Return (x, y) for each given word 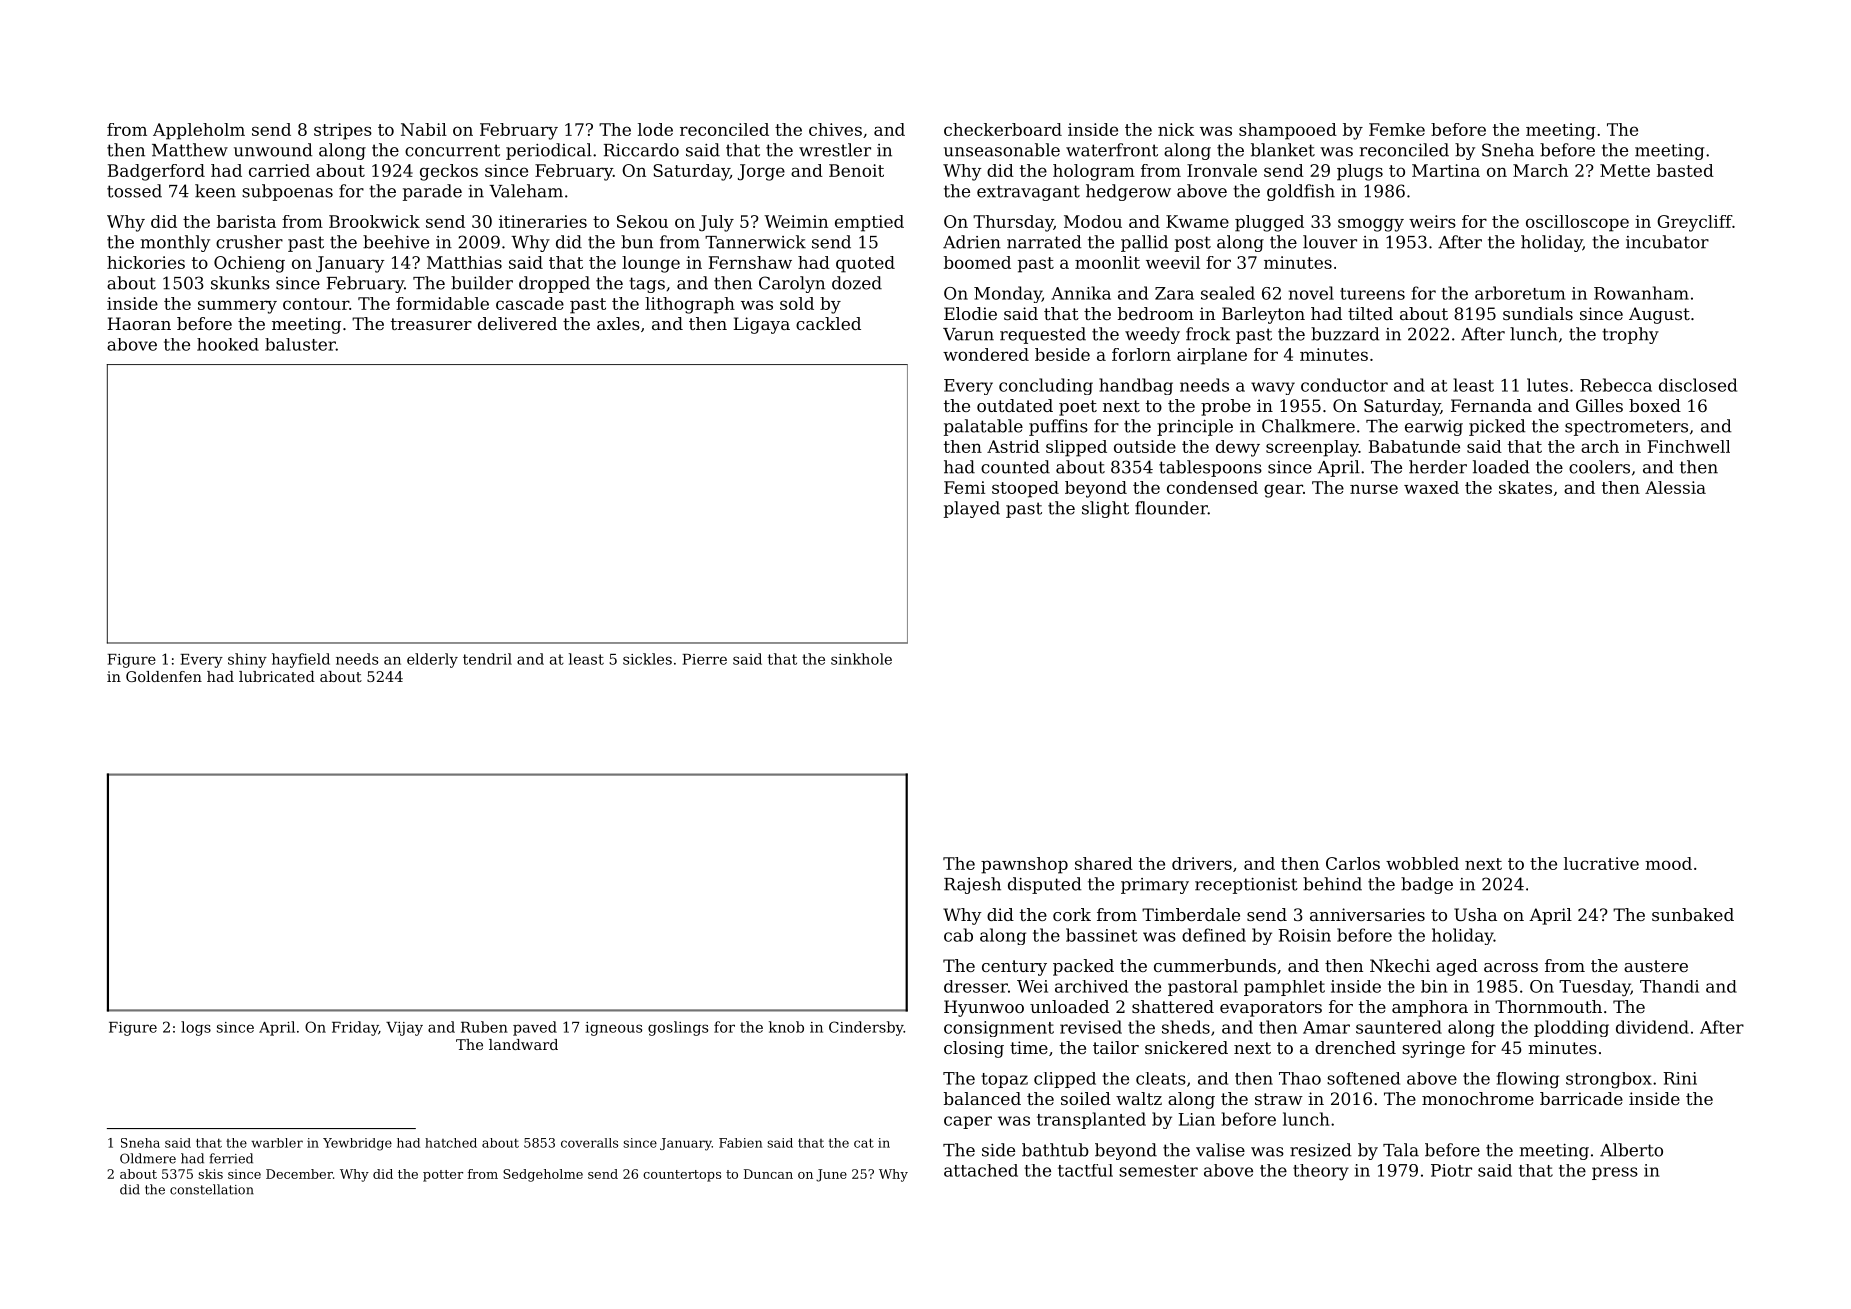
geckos (449, 172)
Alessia (1675, 487)
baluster (300, 344)
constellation (212, 1189)
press (1615, 1173)
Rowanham (1641, 293)
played (972, 509)
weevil (1173, 262)
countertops (682, 1176)
